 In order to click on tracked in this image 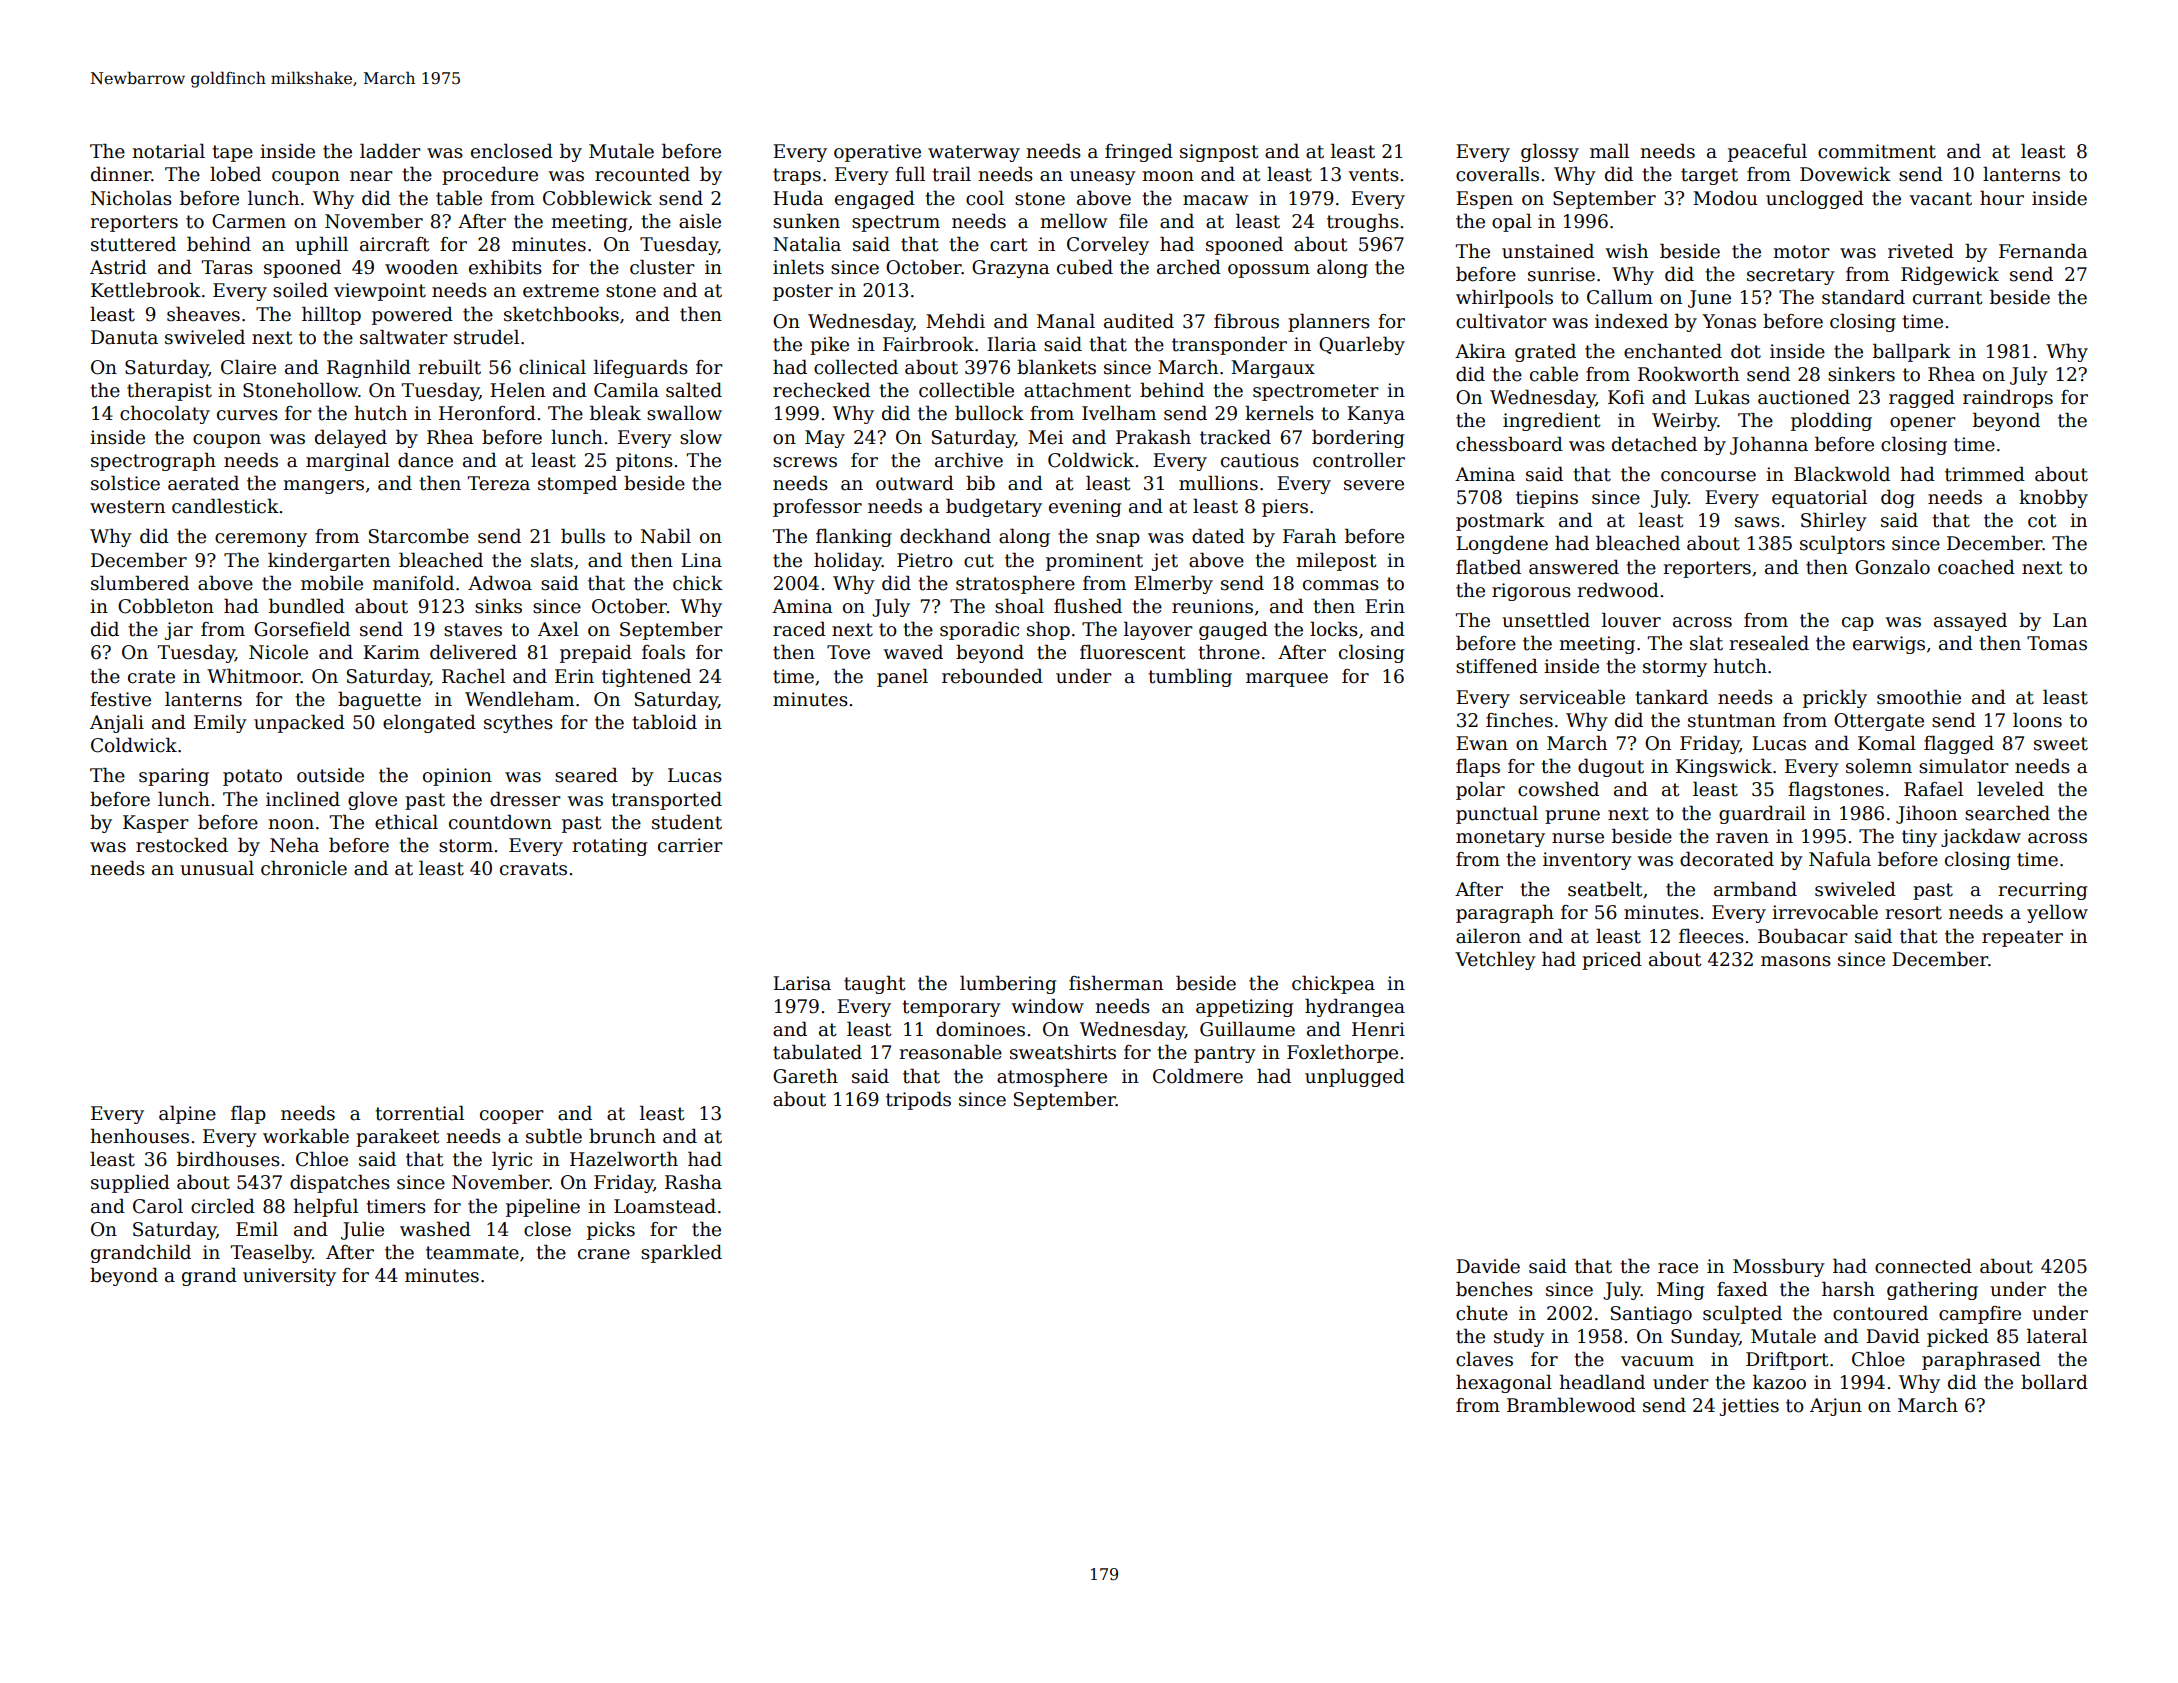, I will do `click(1235, 437)`.
